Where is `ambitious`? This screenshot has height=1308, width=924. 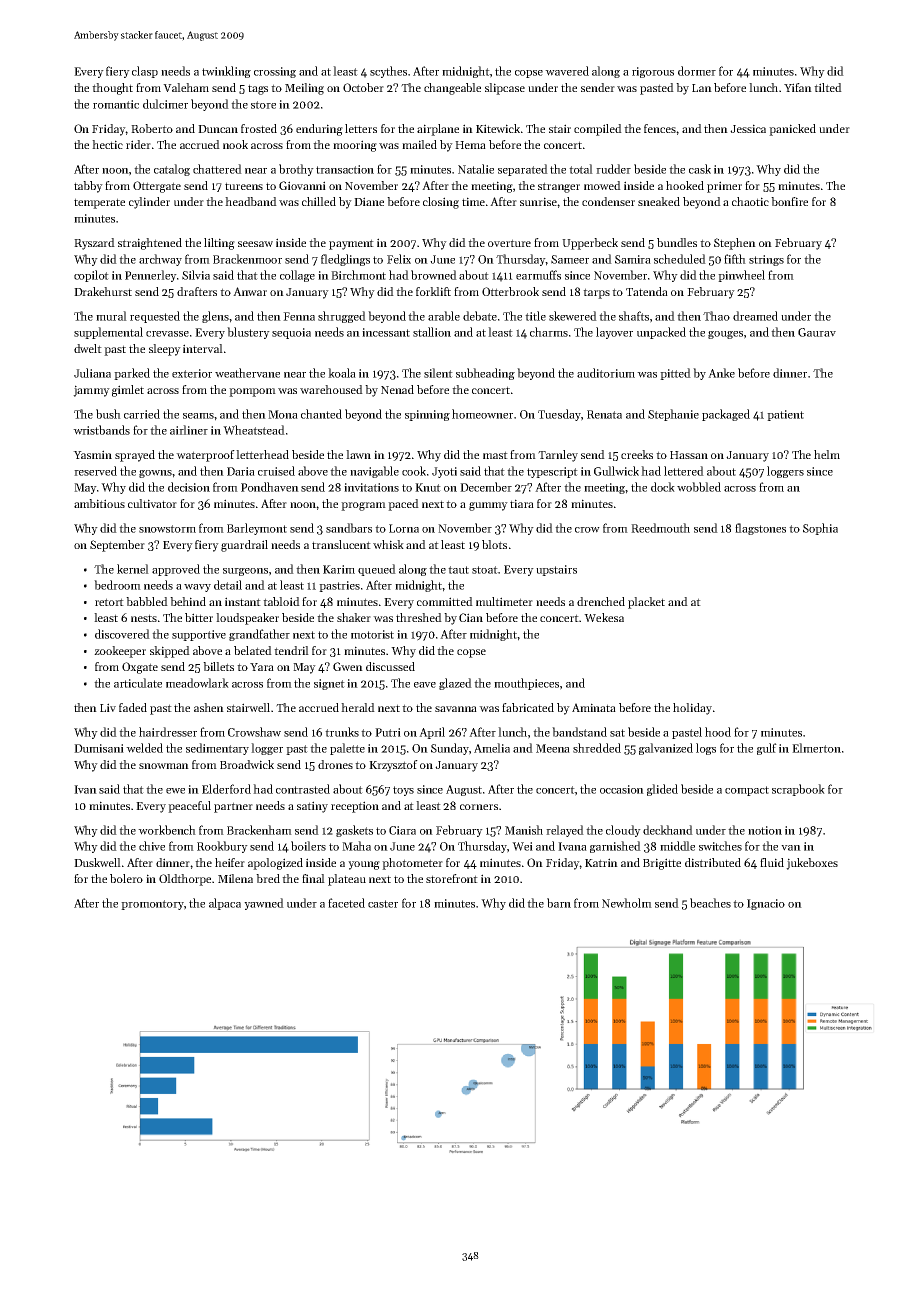
ambitious is located at coordinates (99, 503).
